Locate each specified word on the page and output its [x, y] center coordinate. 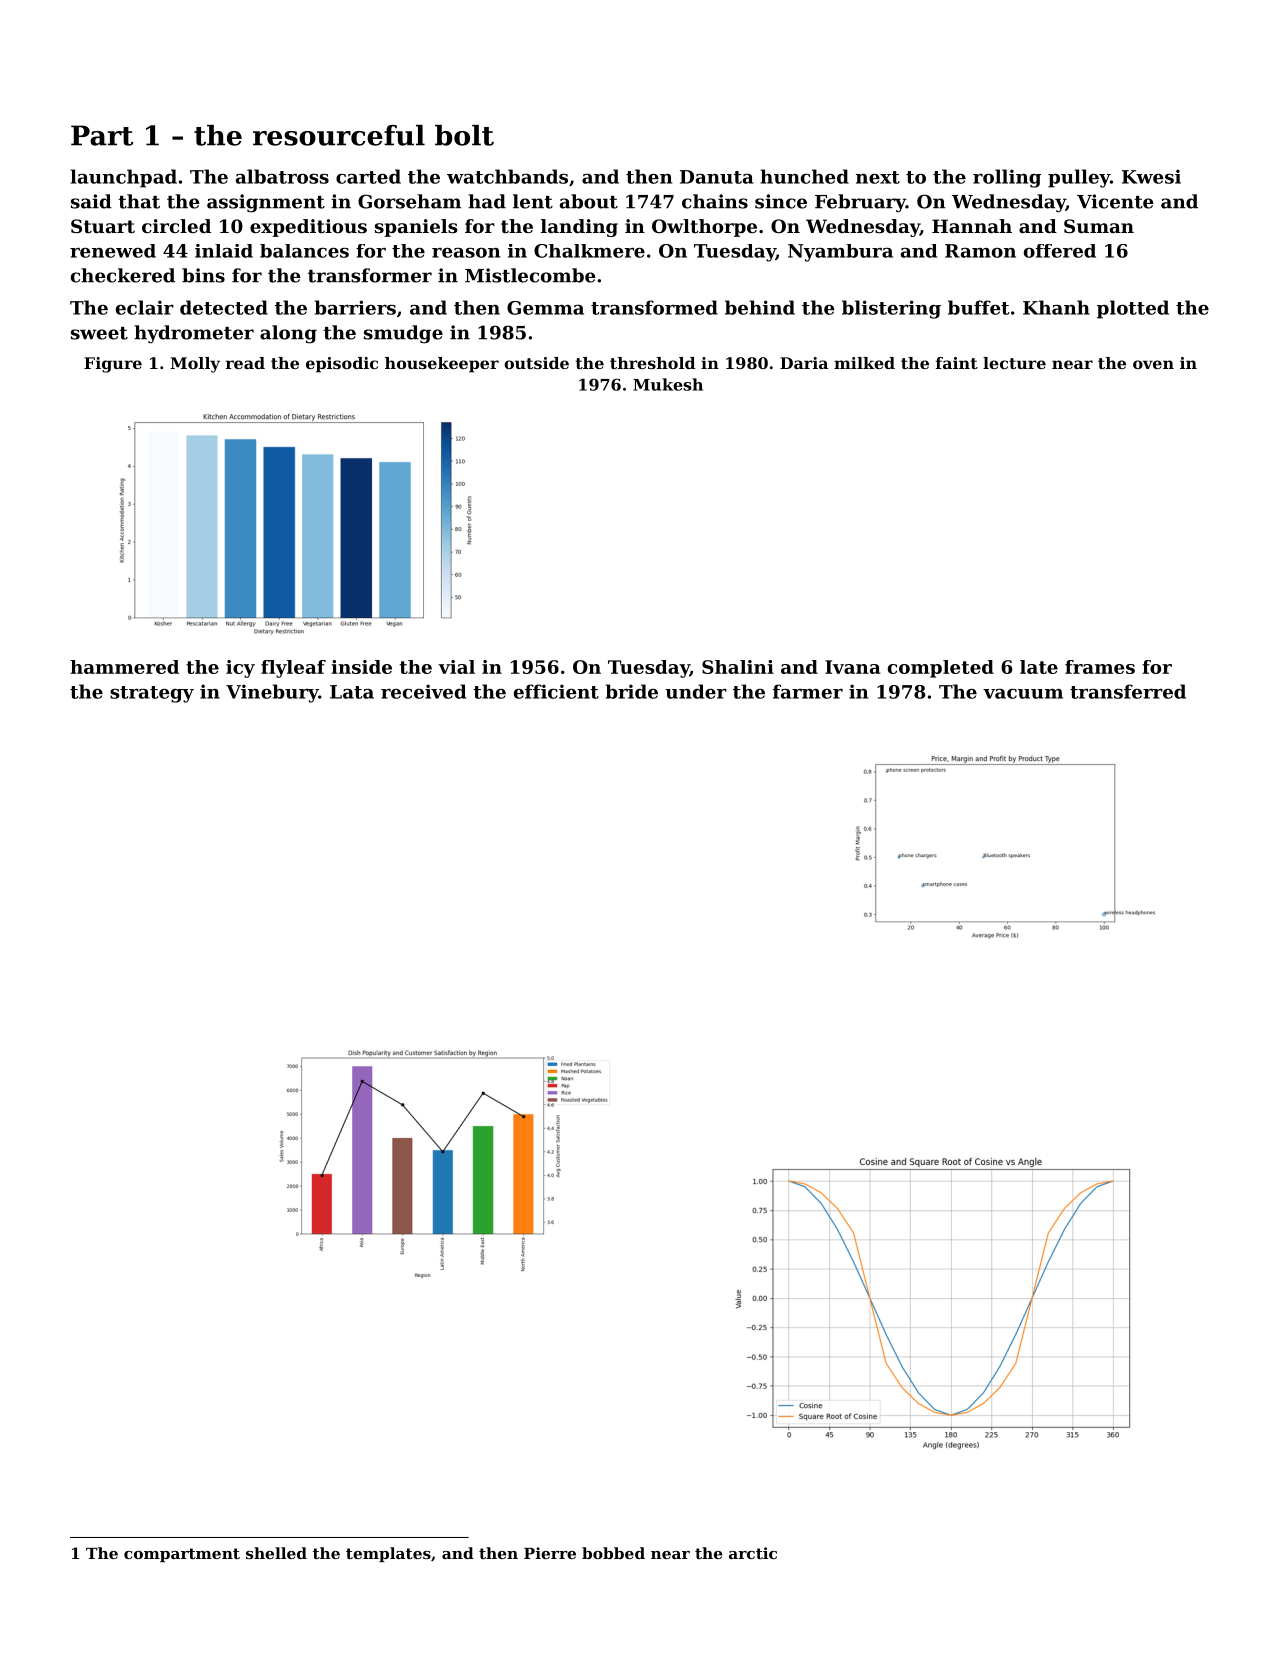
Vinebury [272, 693]
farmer [808, 691]
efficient [556, 691]
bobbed [613, 1553]
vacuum [1023, 694]
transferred [1128, 691]
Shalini [738, 667]
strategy [152, 694]
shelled [276, 1553]
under [696, 691]
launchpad [124, 178]
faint [957, 363]
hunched [804, 176]
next [878, 177]
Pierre [550, 1553]
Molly [195, 365]
